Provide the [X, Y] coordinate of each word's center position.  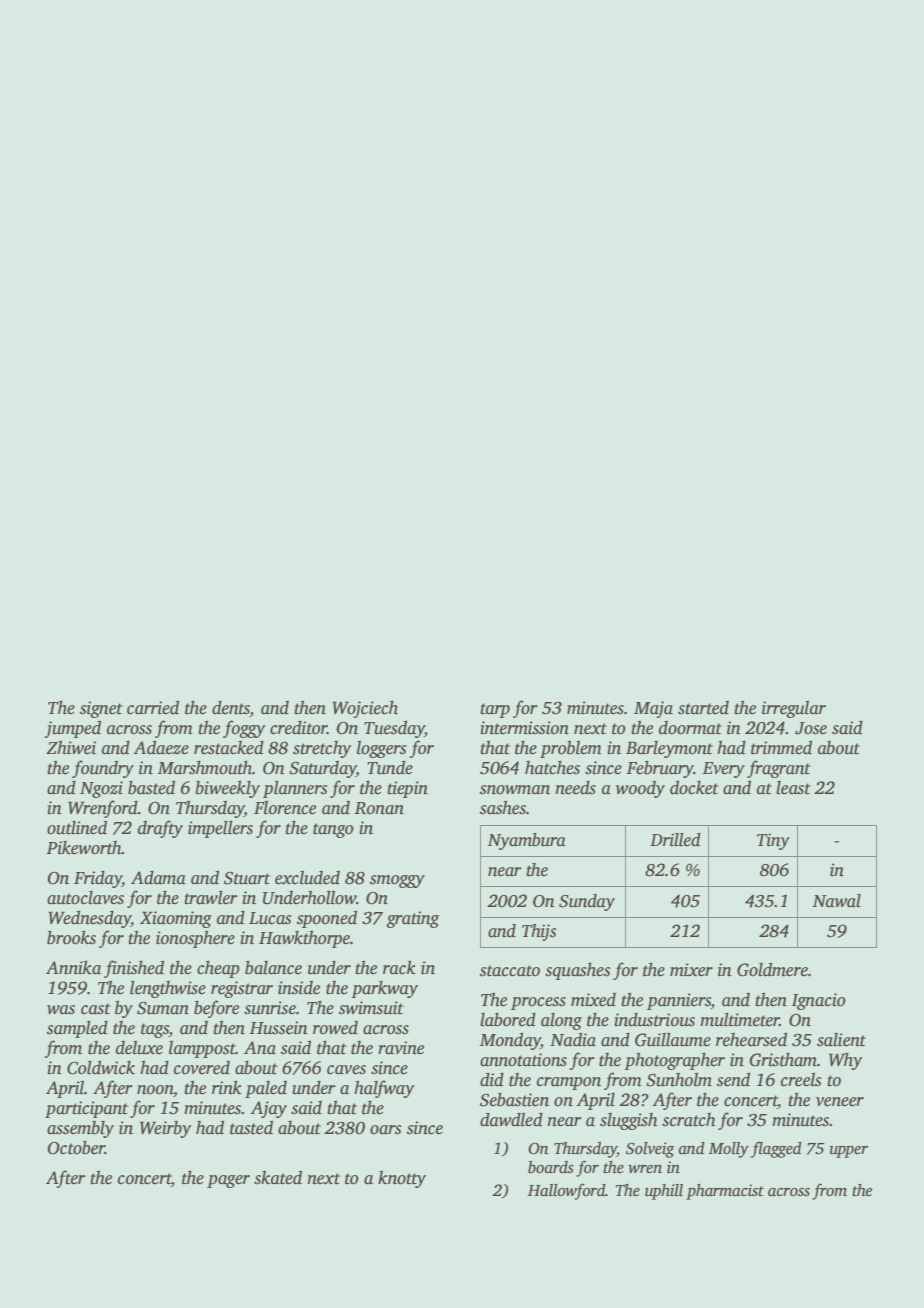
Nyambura [527, 841]
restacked [229, 748]
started [703, 708]
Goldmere [772, 969]
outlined [77, 827]
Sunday [587, 902]
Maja [653, 709]
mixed [593, 1000]
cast [96, 1009]
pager [228, 1181]
